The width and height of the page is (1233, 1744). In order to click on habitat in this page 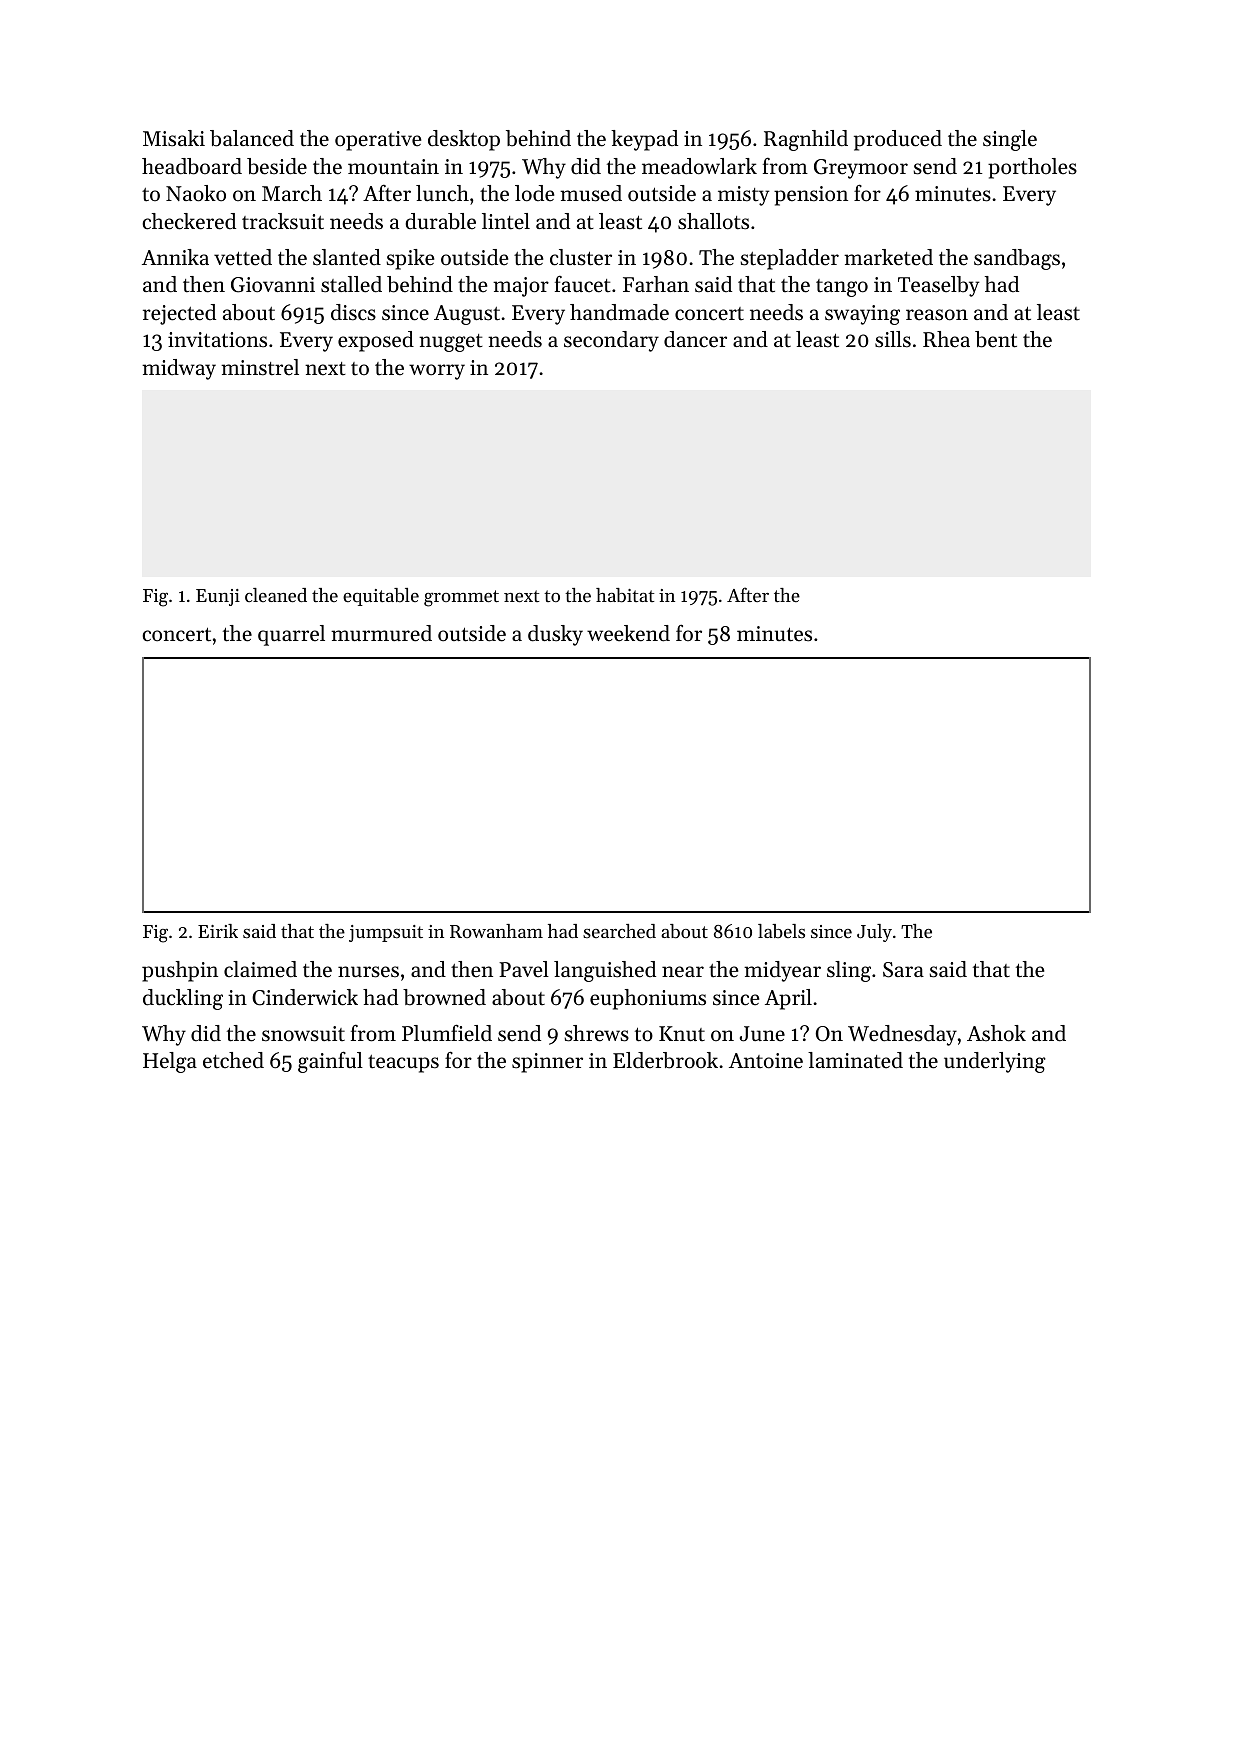, I will do `click(625, 595)`.
